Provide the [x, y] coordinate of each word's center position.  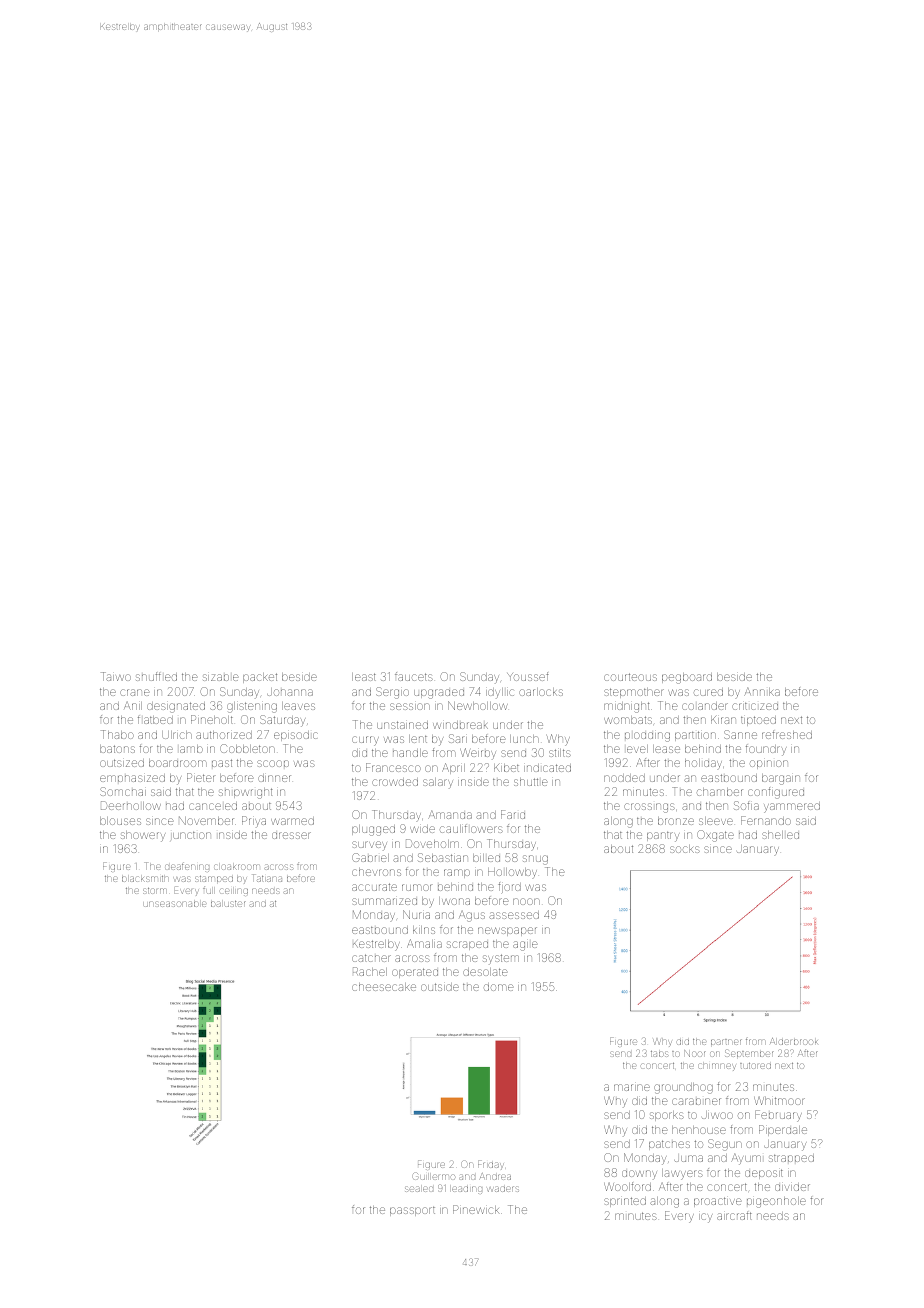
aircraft [734, 1215]
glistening [252, 707]
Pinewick [476, 1209]
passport [412, 1211]
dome [498, 987]
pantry [663, 837]
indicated [547, 768]
